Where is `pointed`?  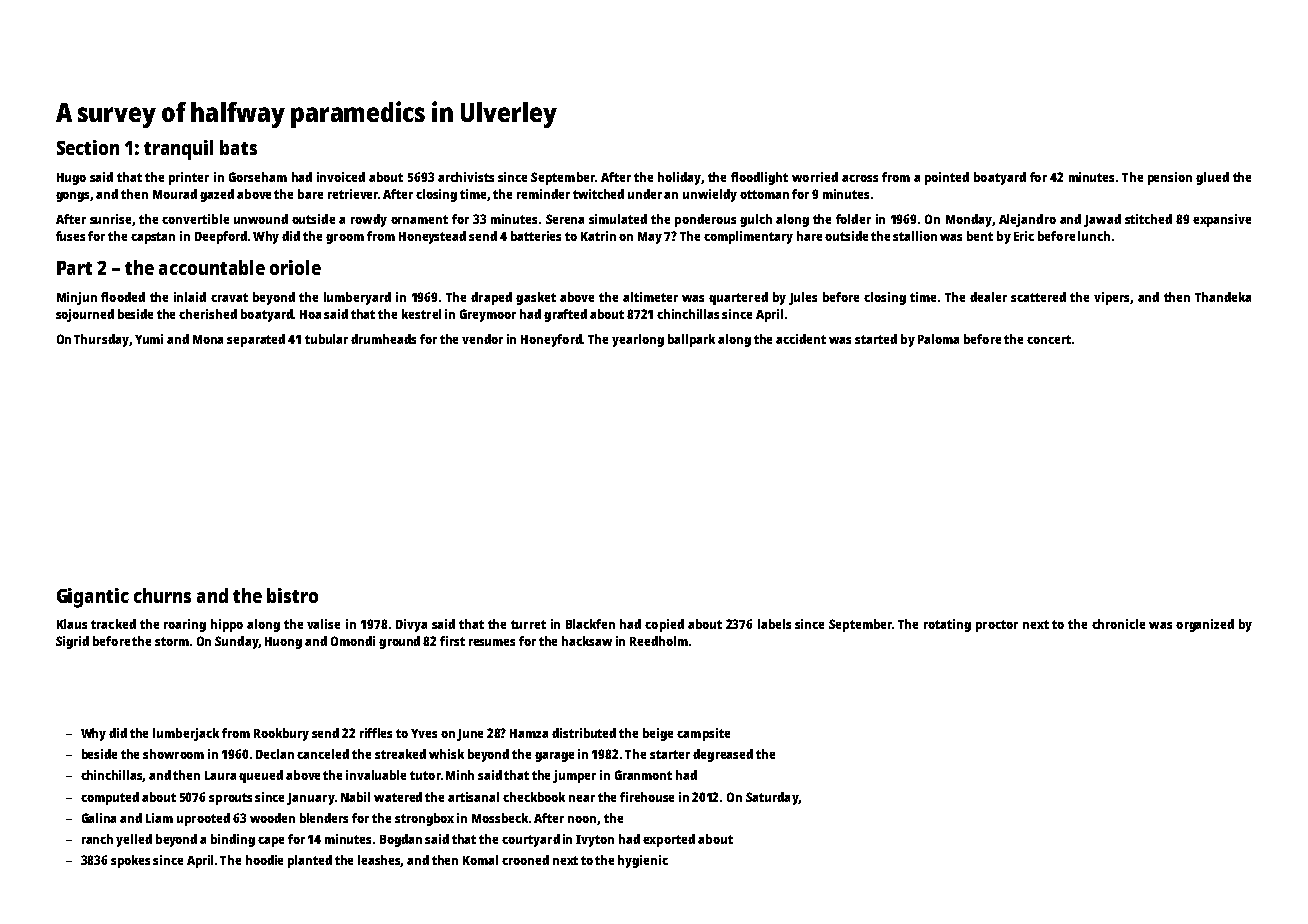
pointed is located at coordinates (947, 178).
